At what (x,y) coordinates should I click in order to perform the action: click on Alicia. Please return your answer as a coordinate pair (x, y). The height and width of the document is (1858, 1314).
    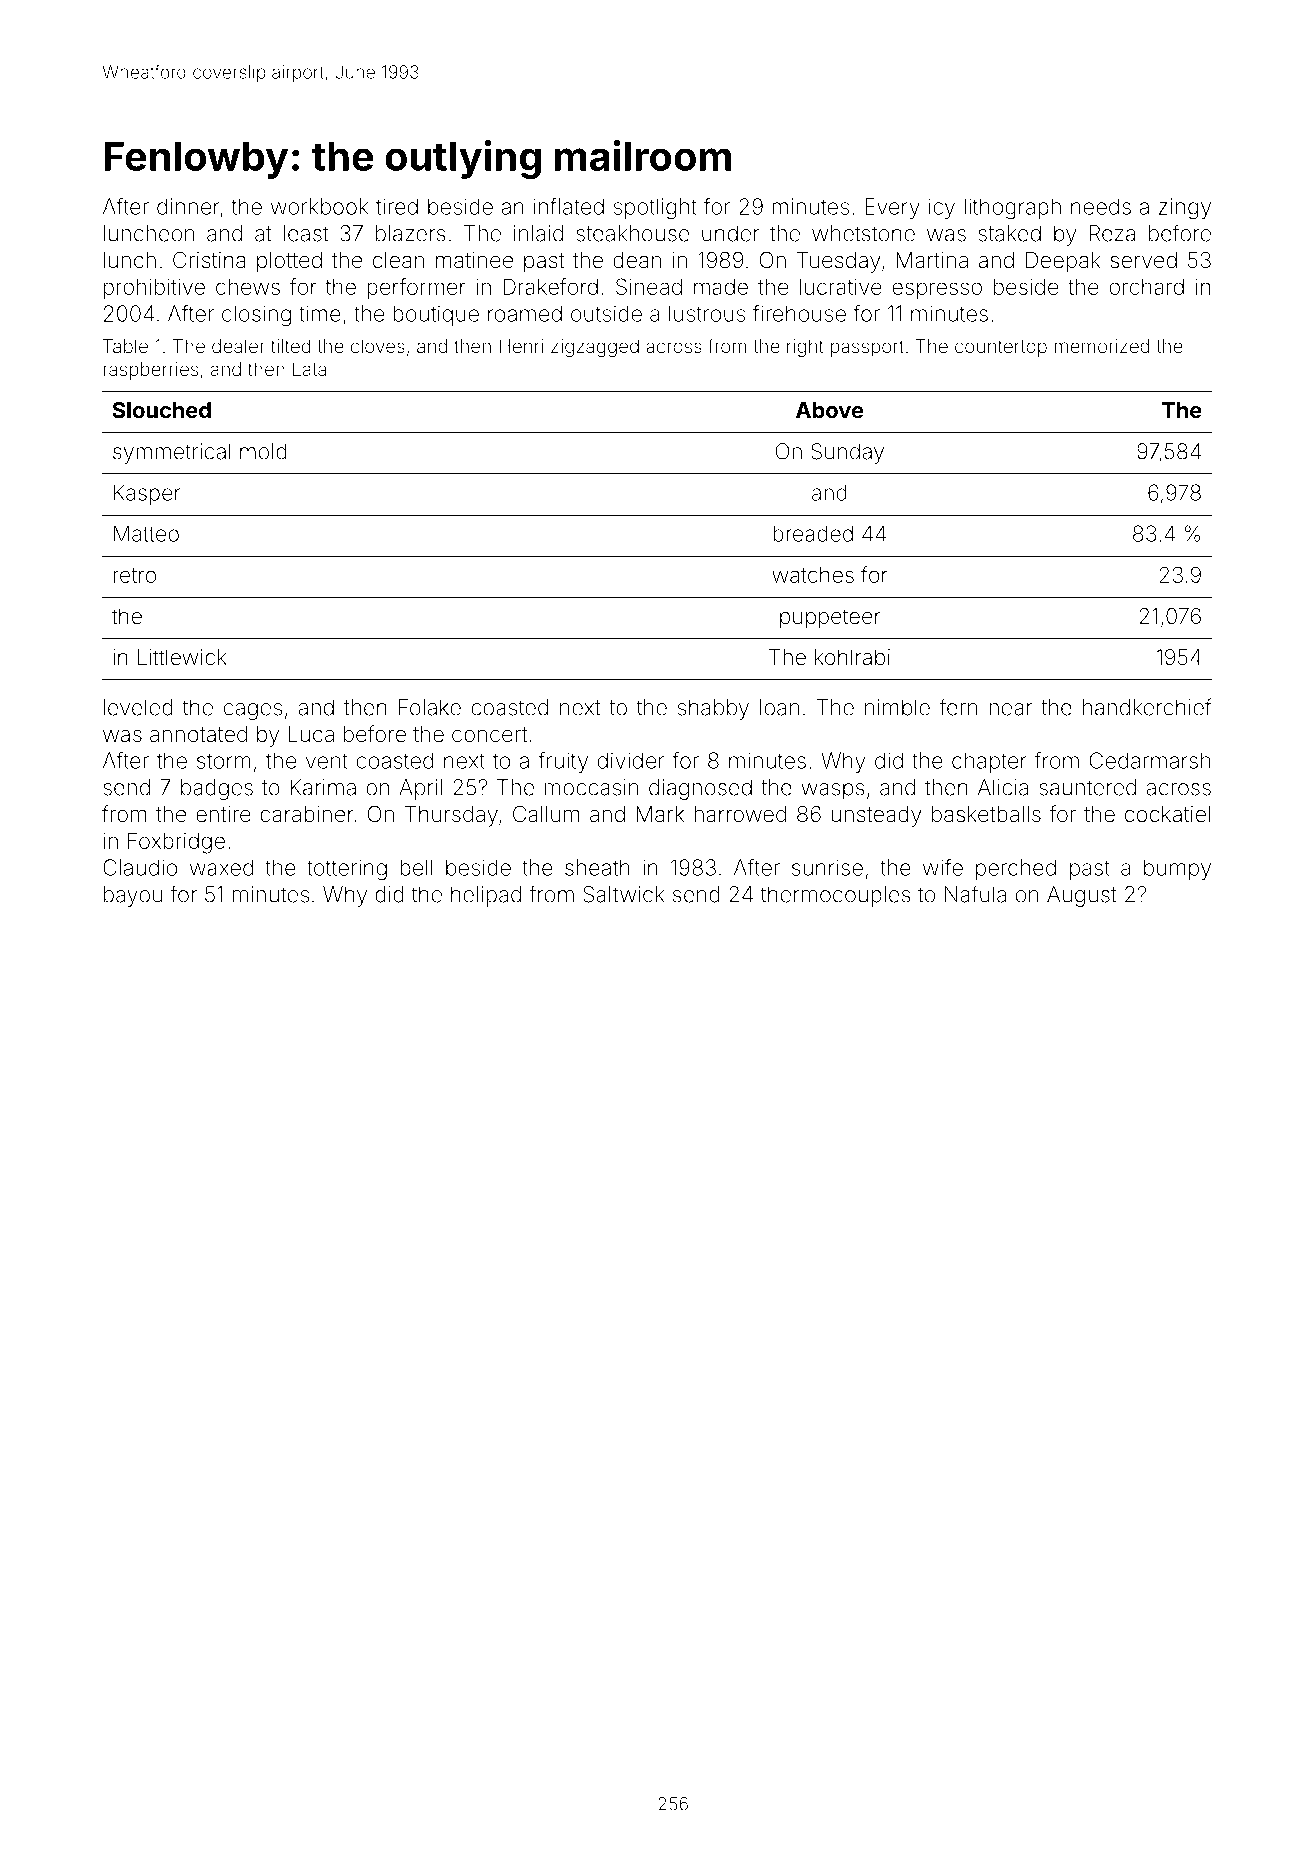
    Looking at the image, I should click on (1003, 787).
